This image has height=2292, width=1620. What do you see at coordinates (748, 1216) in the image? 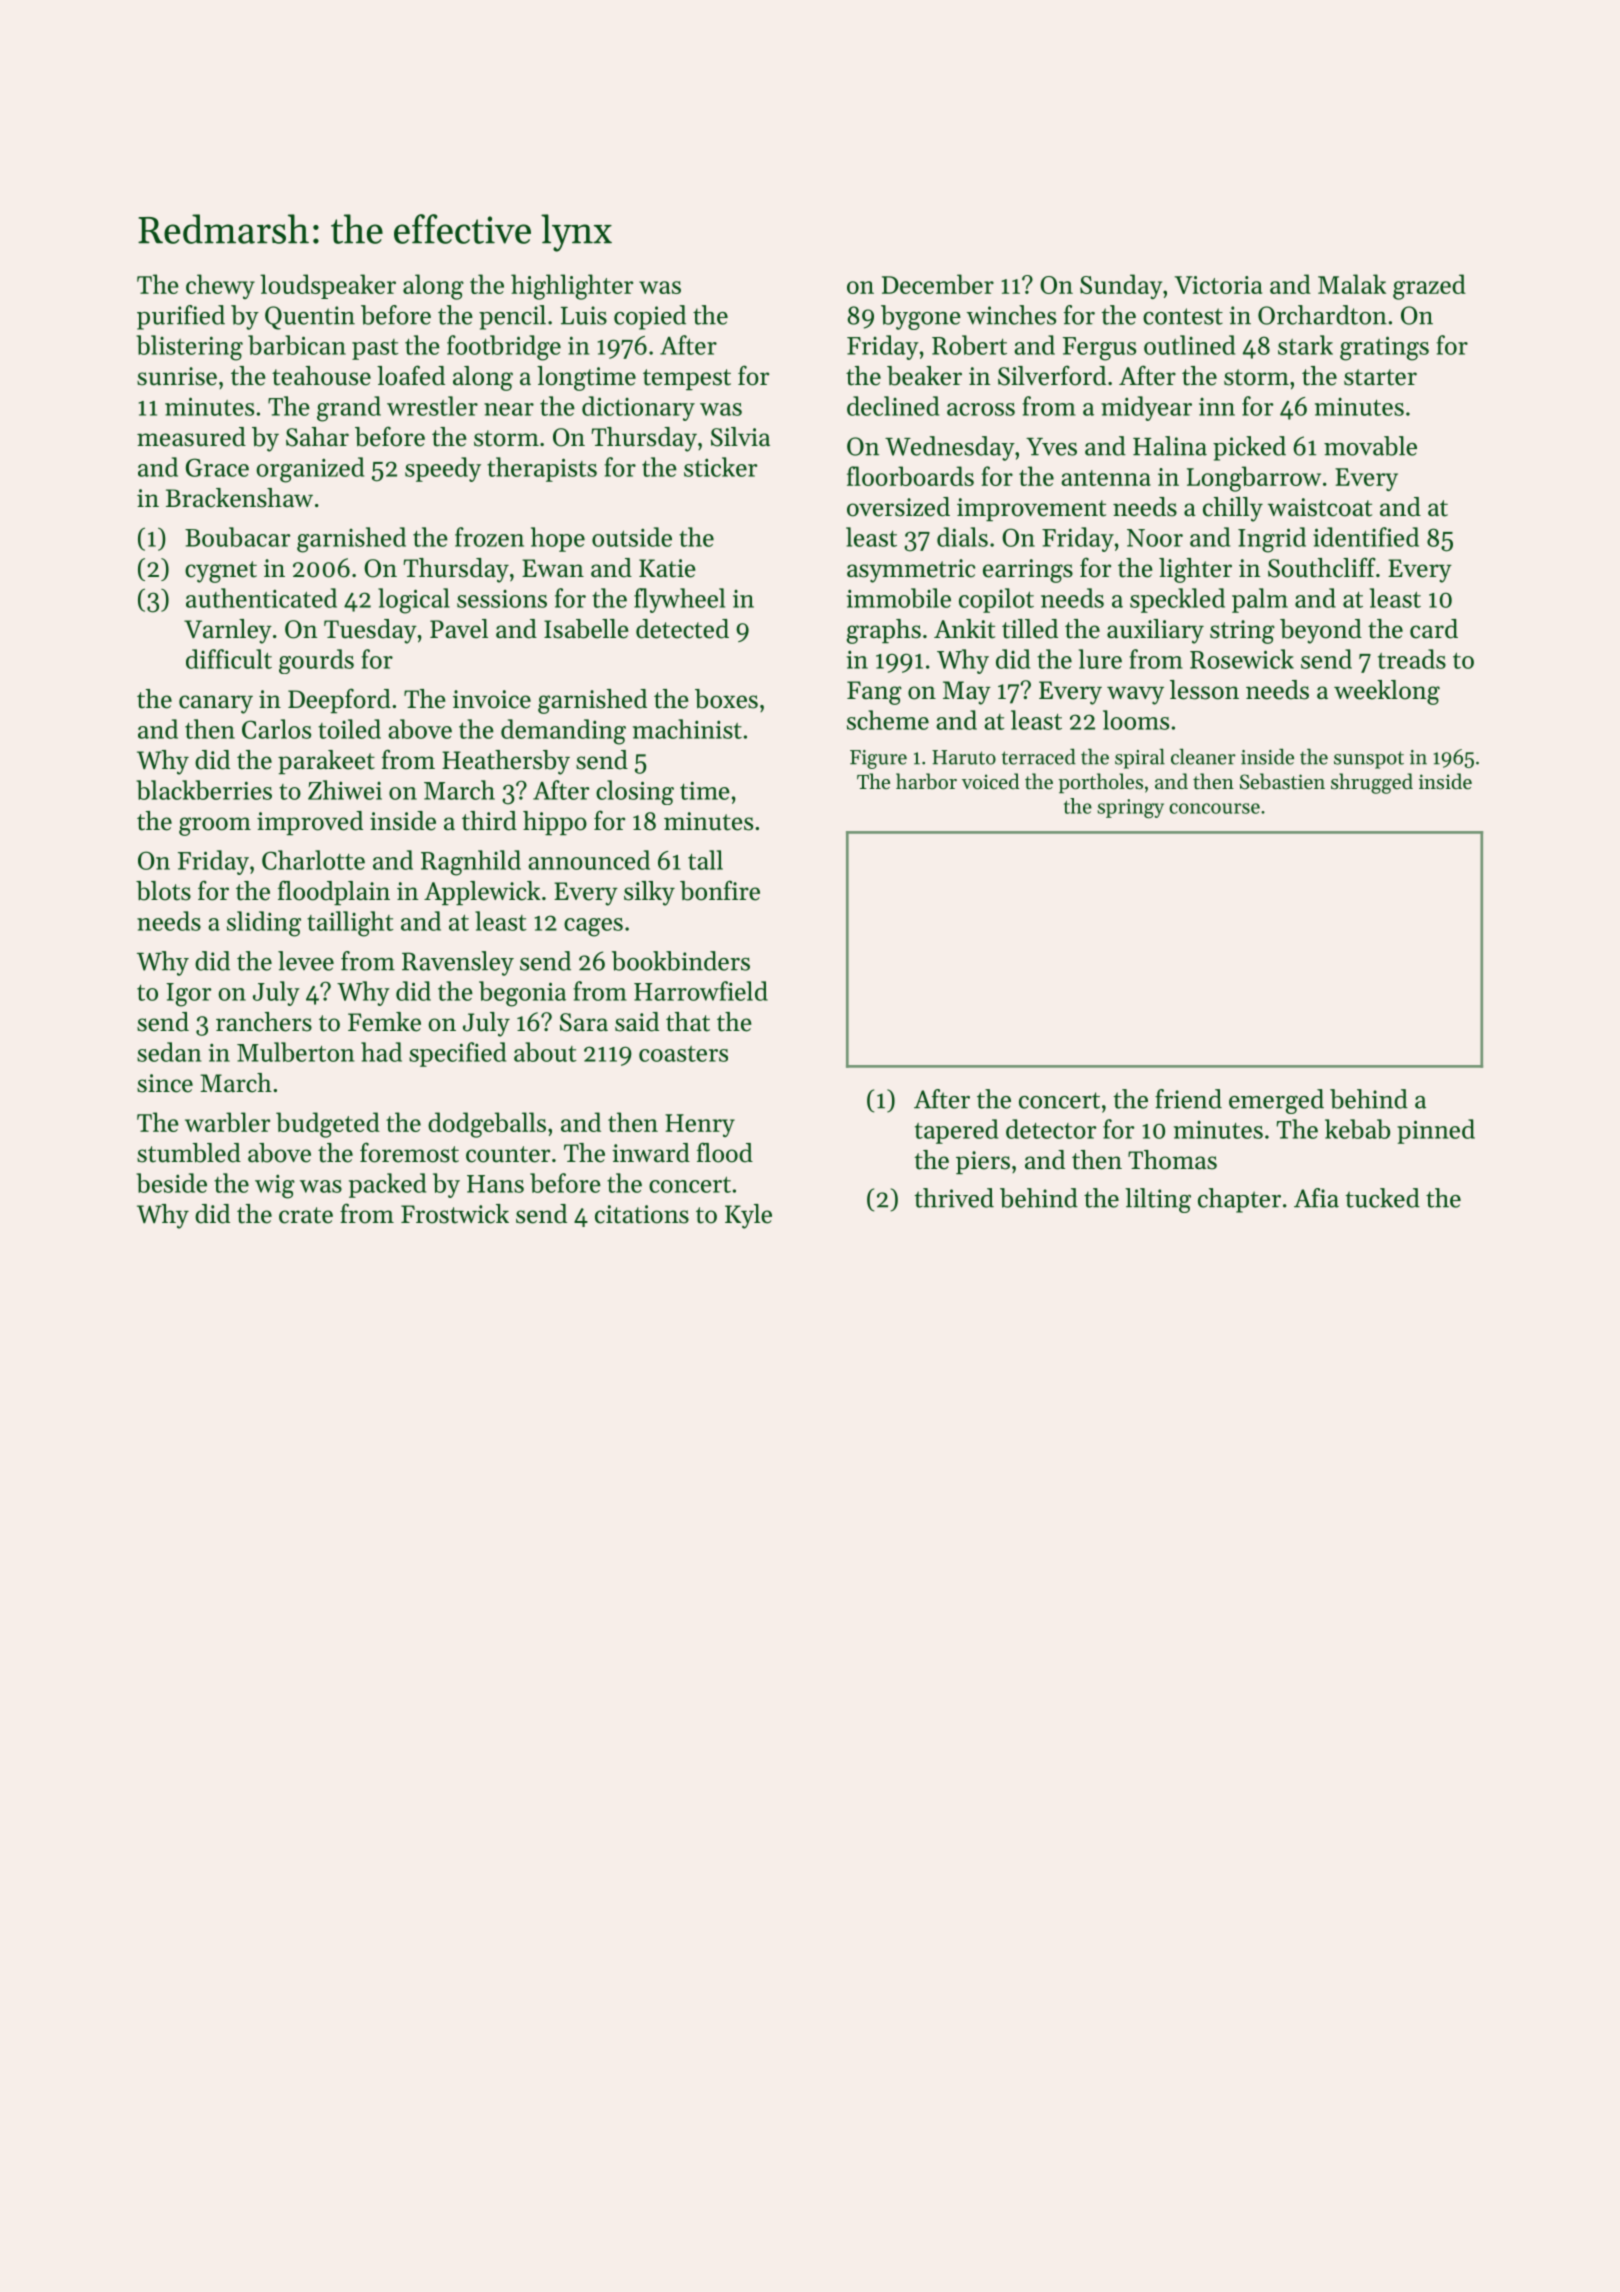
I see `Kyle` at bounding box center [748, 1216].
